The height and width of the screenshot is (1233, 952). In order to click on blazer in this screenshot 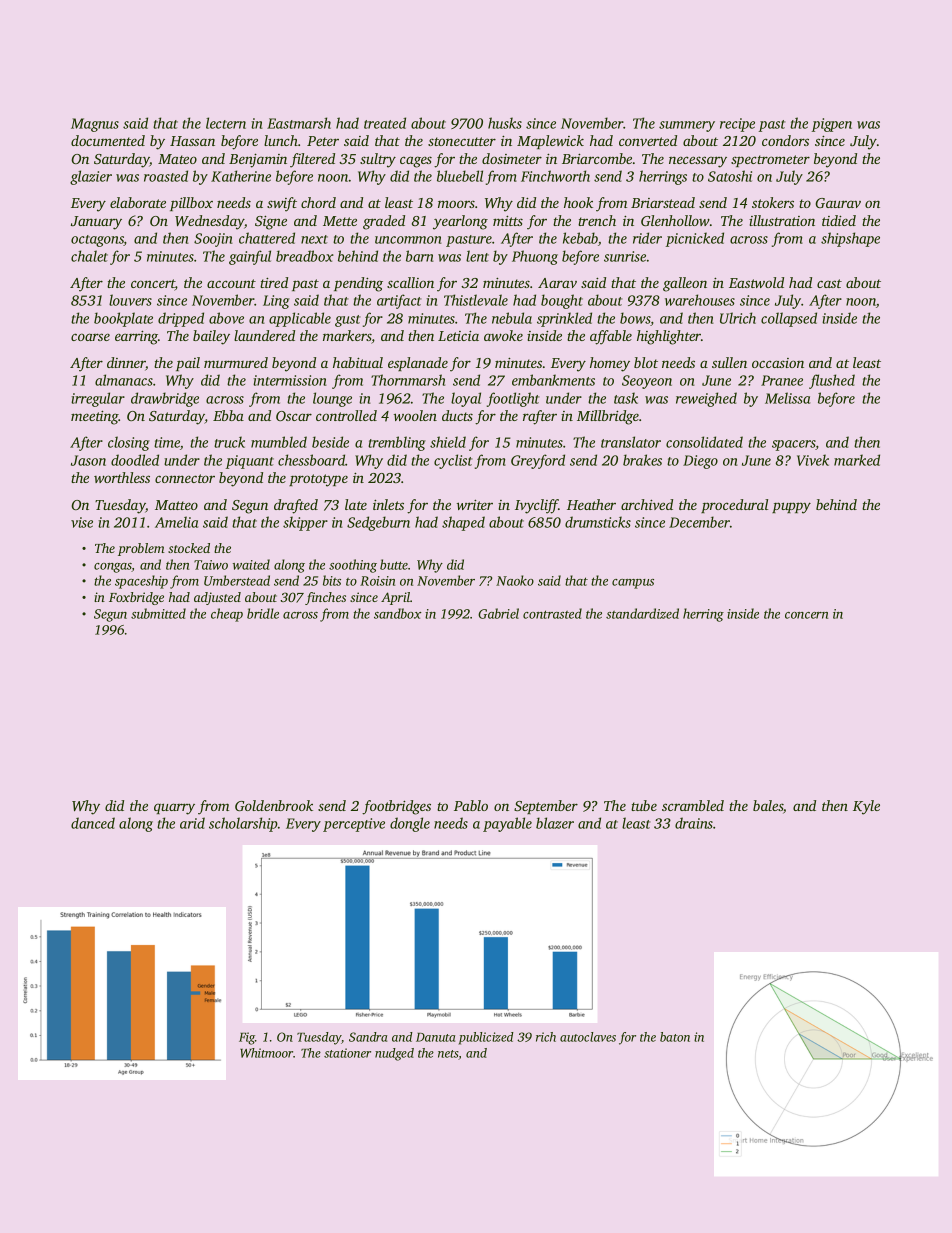, I will do `click(555, 823)`.
